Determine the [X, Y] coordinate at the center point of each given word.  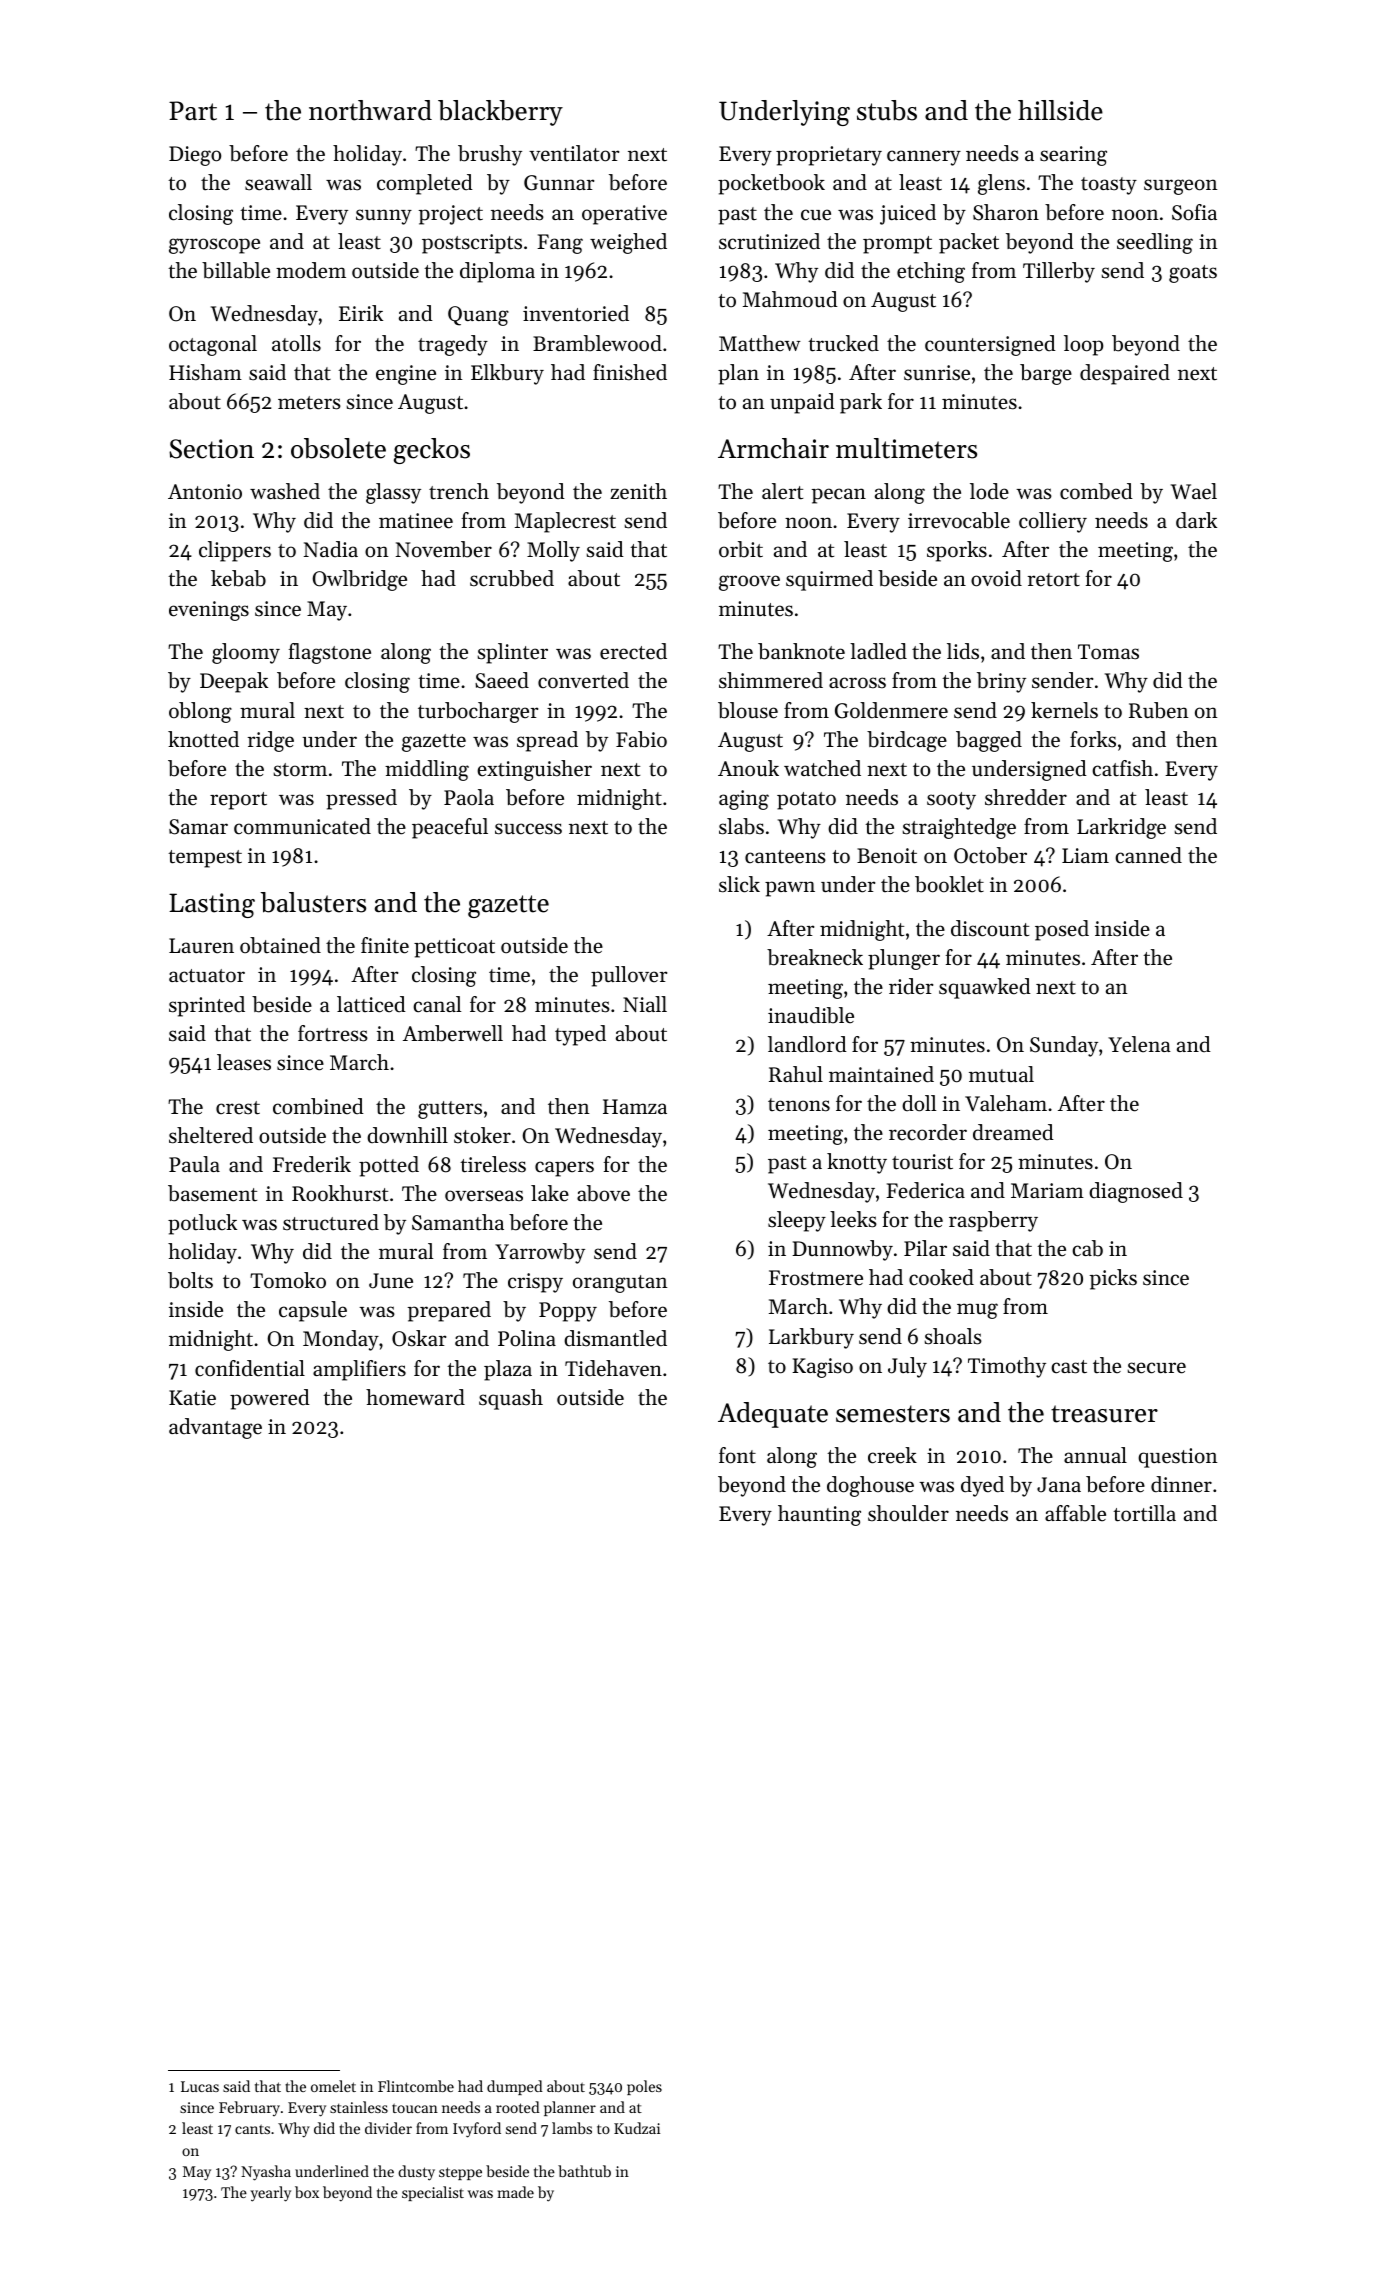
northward [370, 110]
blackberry [500, 113]
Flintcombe [416, 2086]
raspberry [993, 1221]
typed [580, 1035]
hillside [1060, 110]
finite [385, 945]
